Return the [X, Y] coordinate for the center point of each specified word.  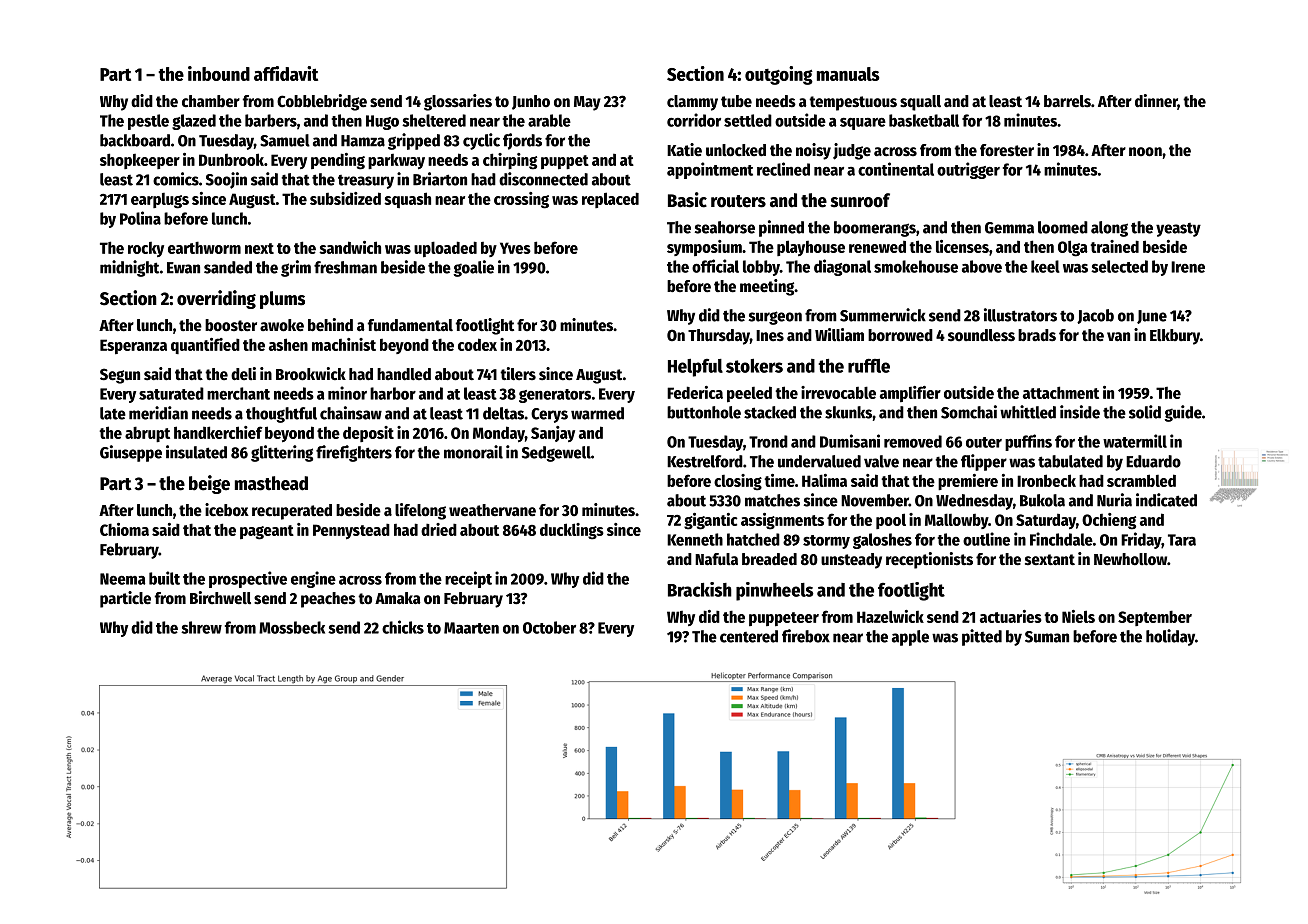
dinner [1156, 102]
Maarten [471, 628]
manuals [848, 74]
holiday [1170, 637]
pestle [148, 122]
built [164, 578]
